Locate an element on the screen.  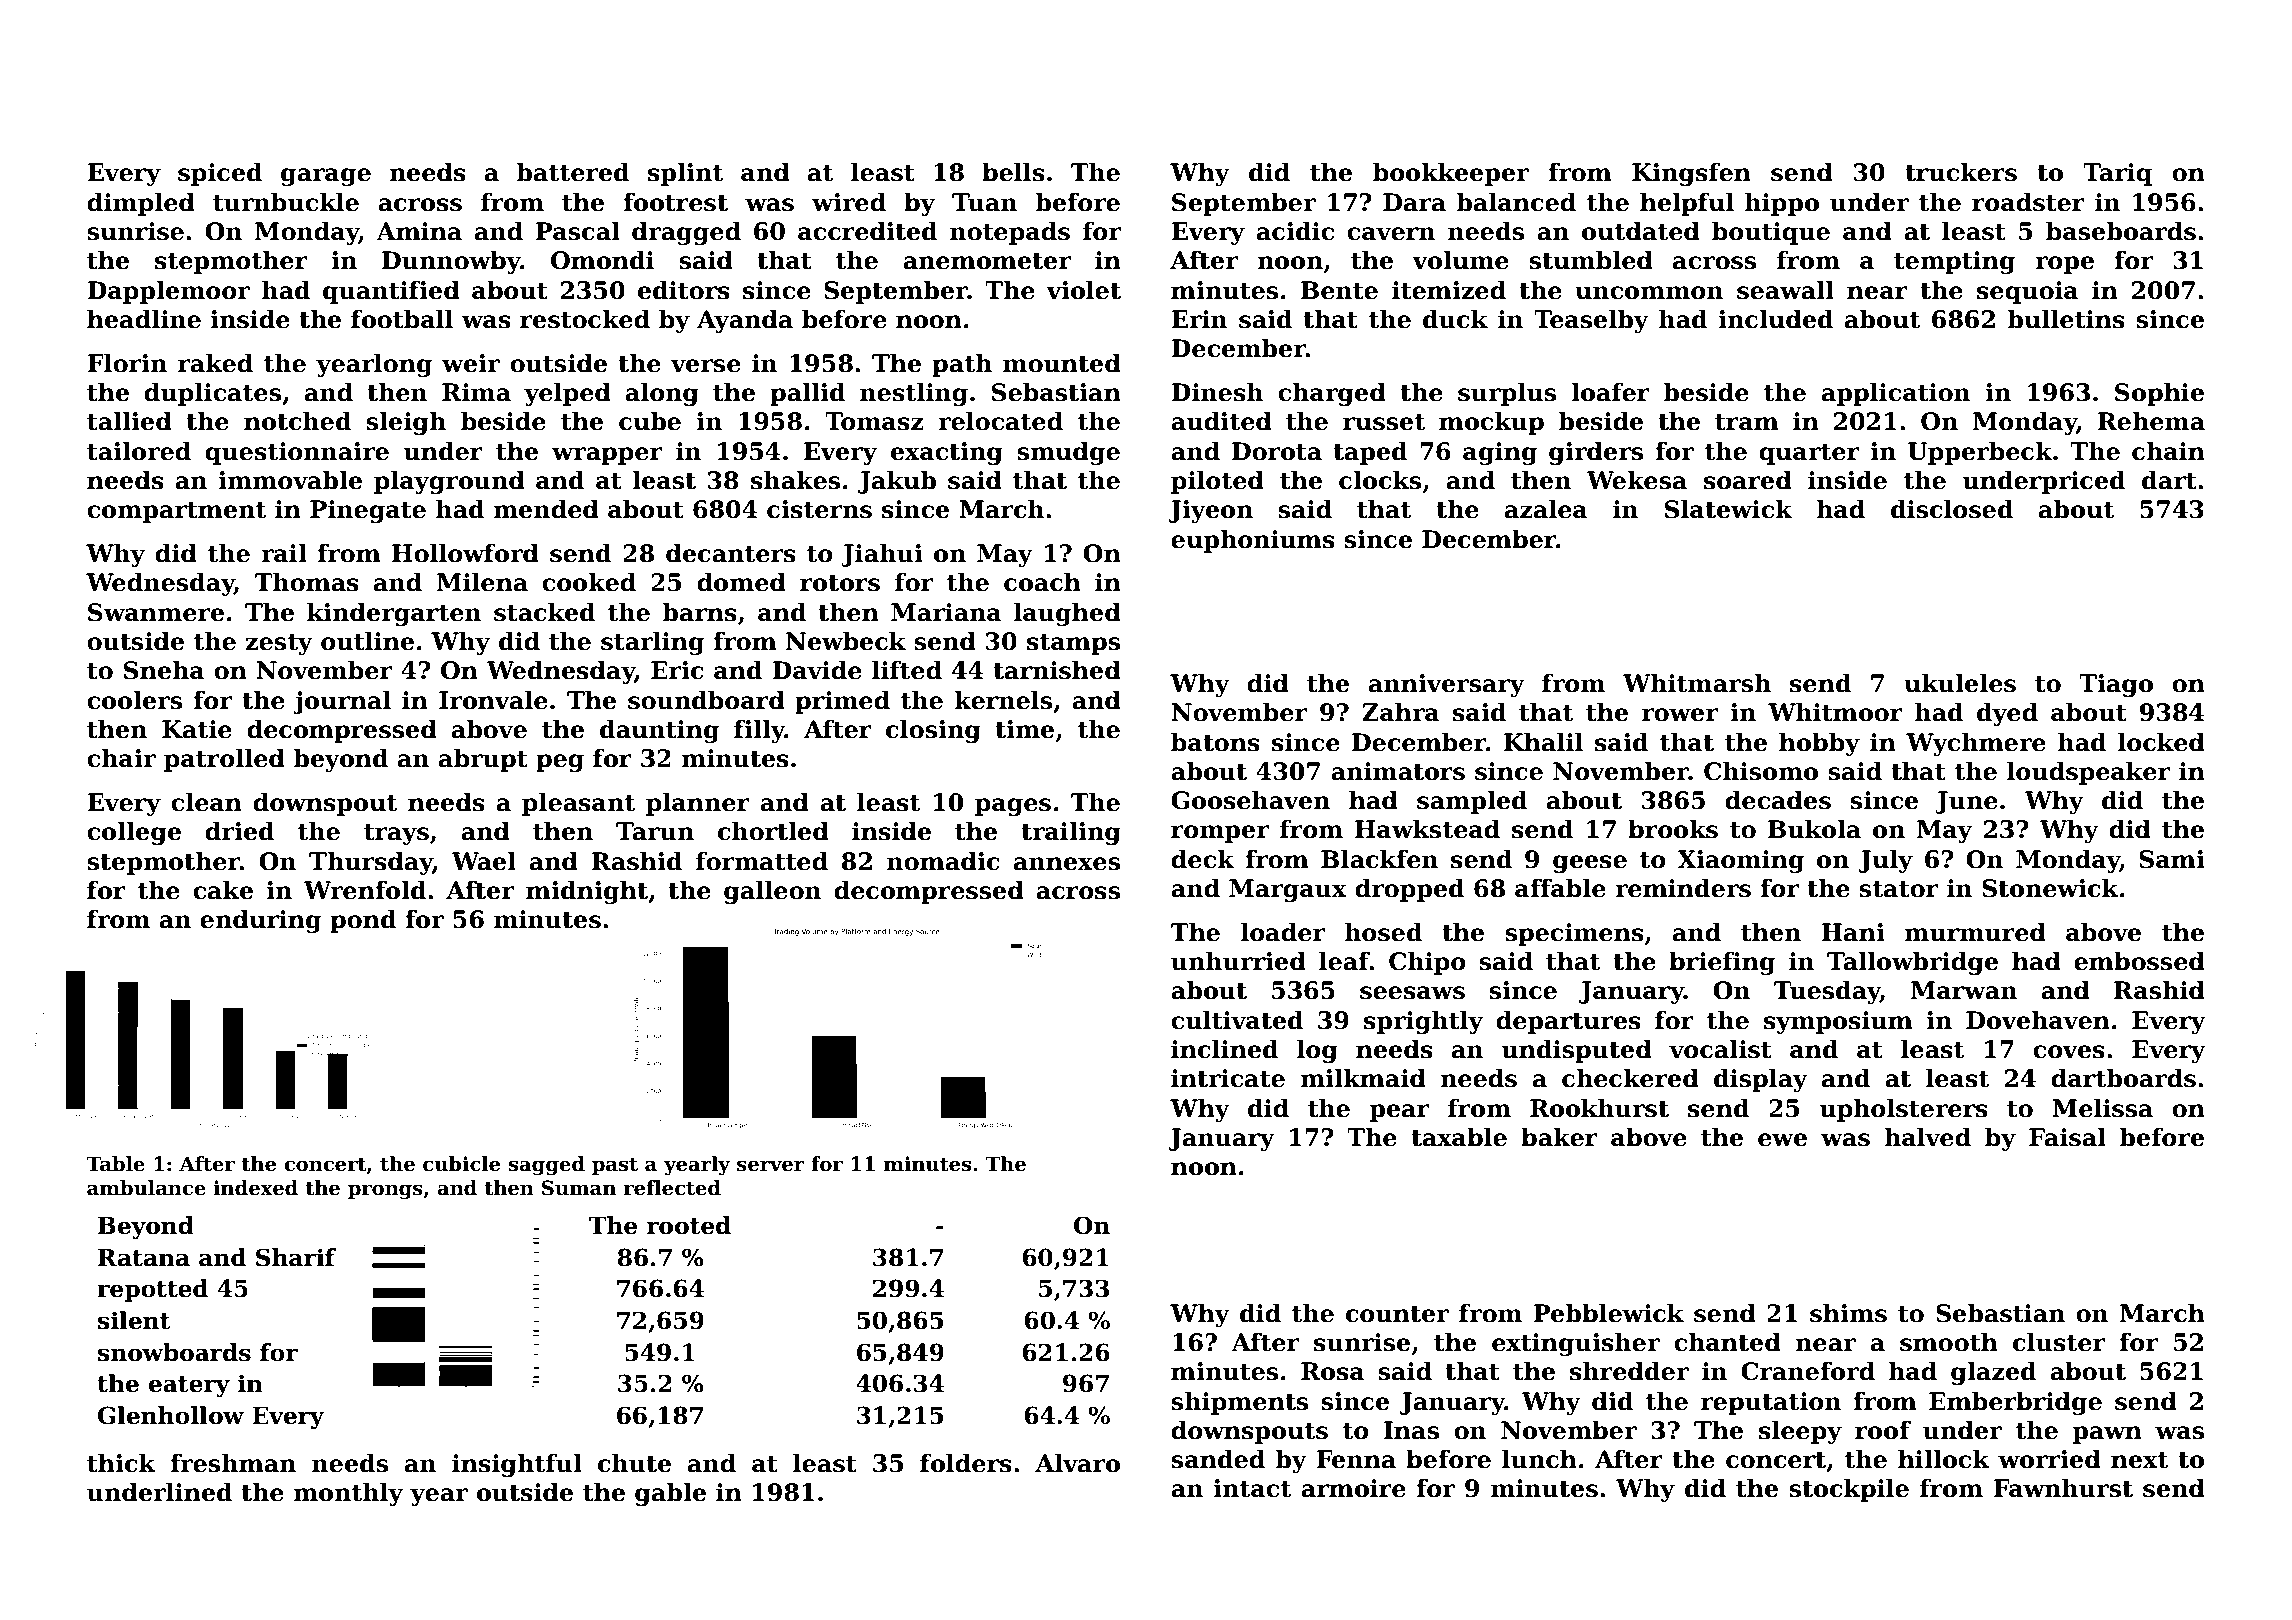
acidic is located at coordinates (1295, 231).
